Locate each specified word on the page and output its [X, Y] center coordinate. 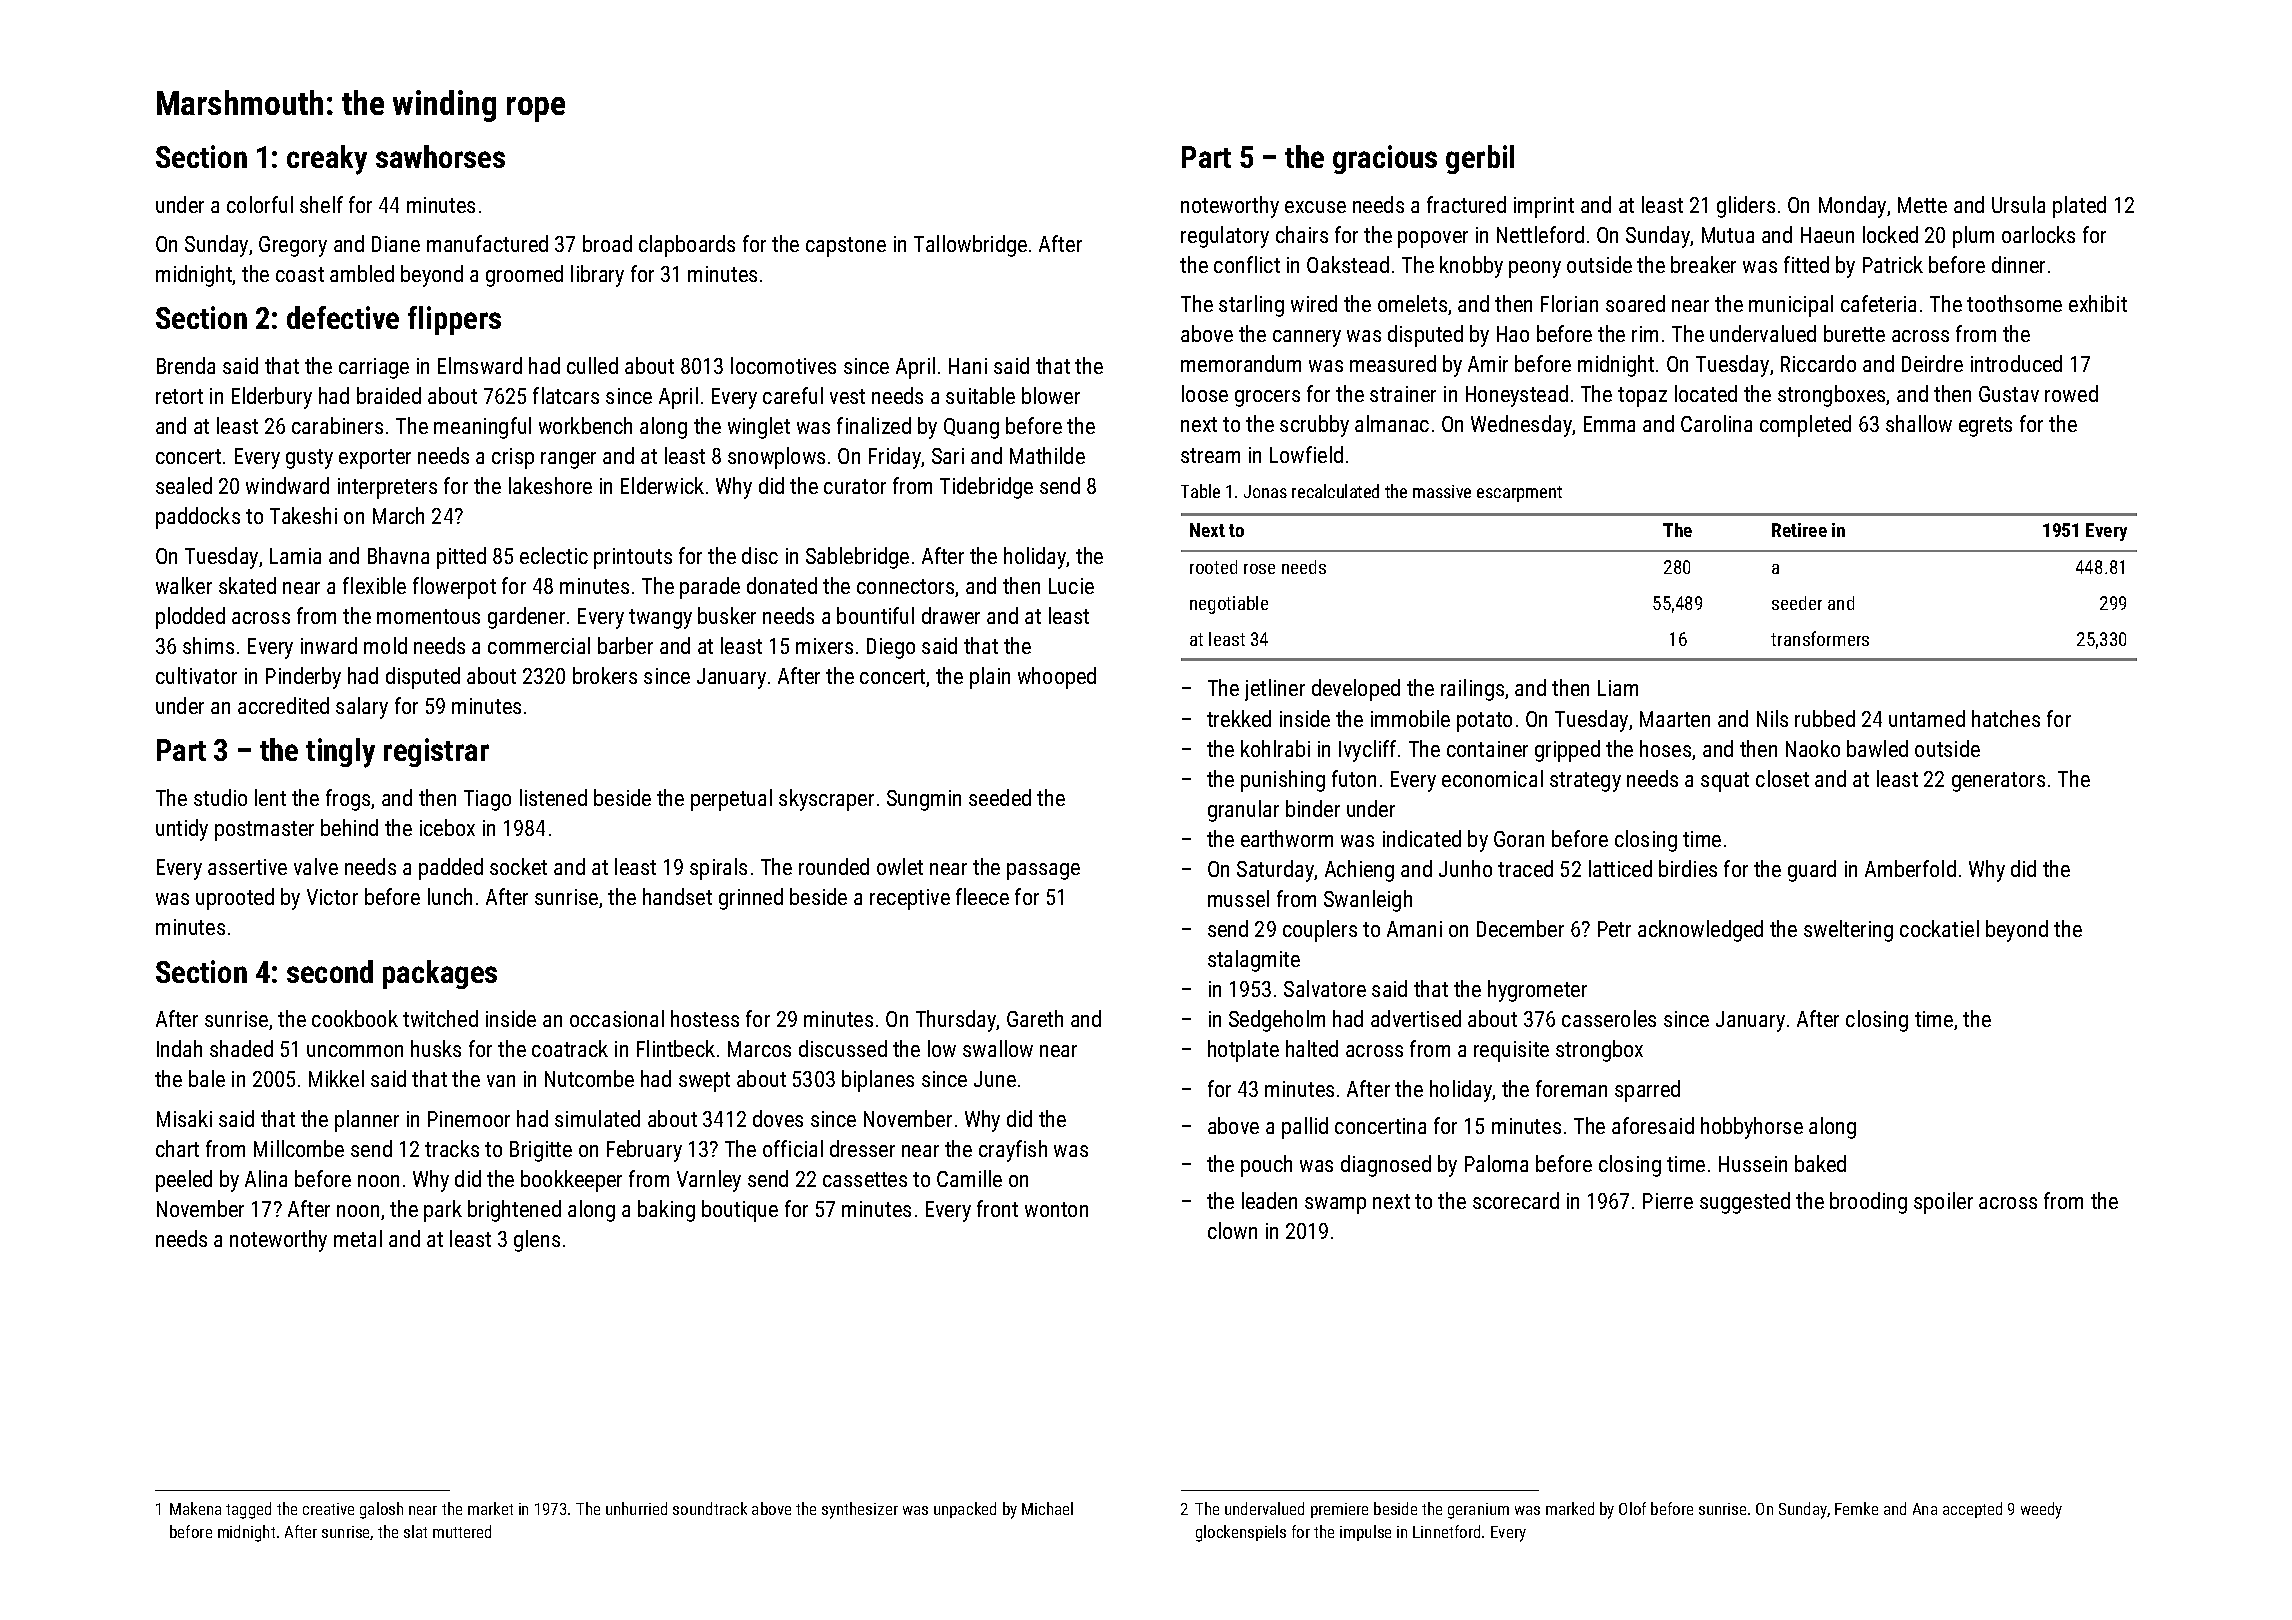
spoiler [1943, 1203]
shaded [241, 1048]
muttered [462, 1531]
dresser [862, 1148]
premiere [1339, 1510]
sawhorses [440, 156]
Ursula [2018, 204]
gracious [1385, 159]
